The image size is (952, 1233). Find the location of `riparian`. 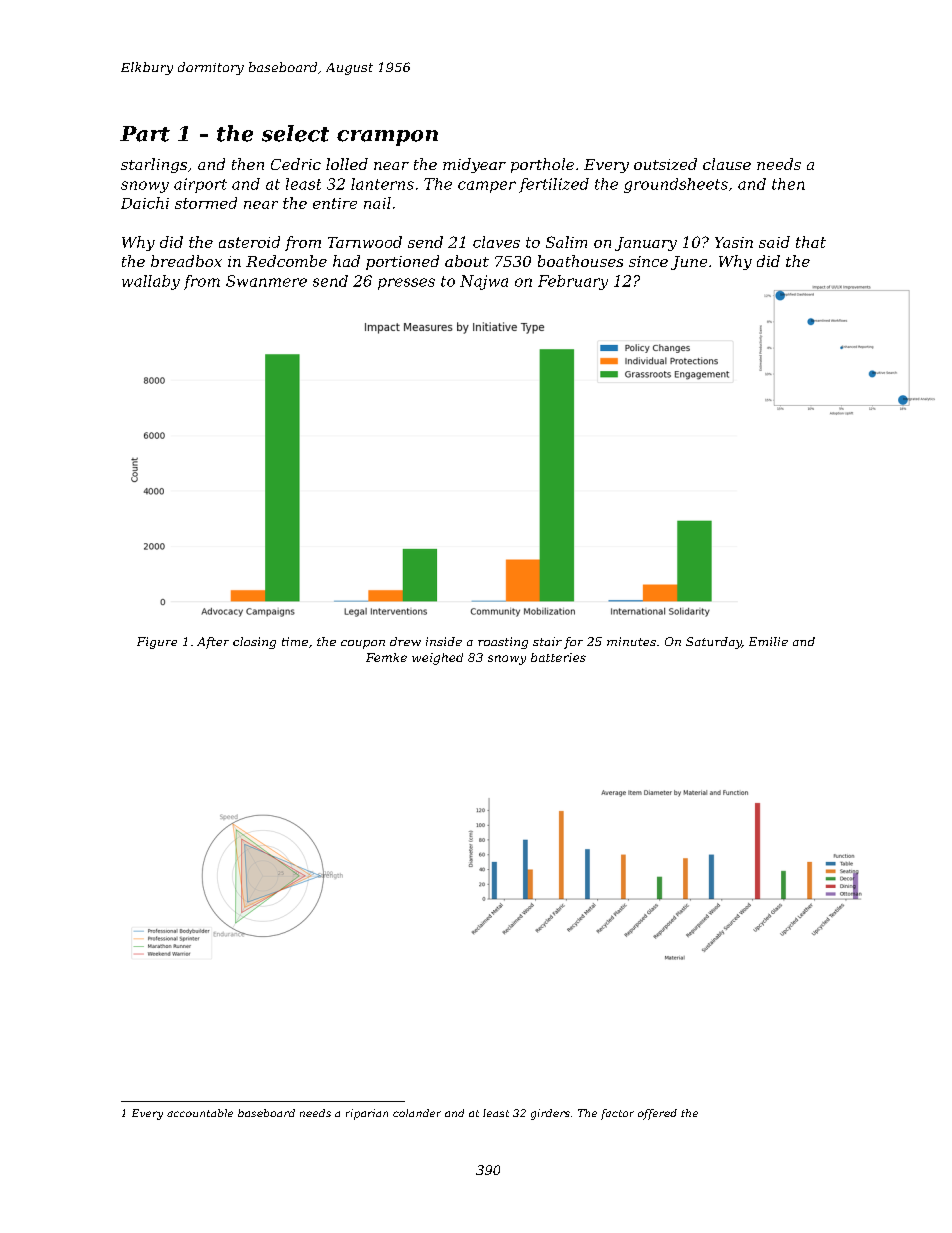

riparian is located at coordinates (367, 1114).
